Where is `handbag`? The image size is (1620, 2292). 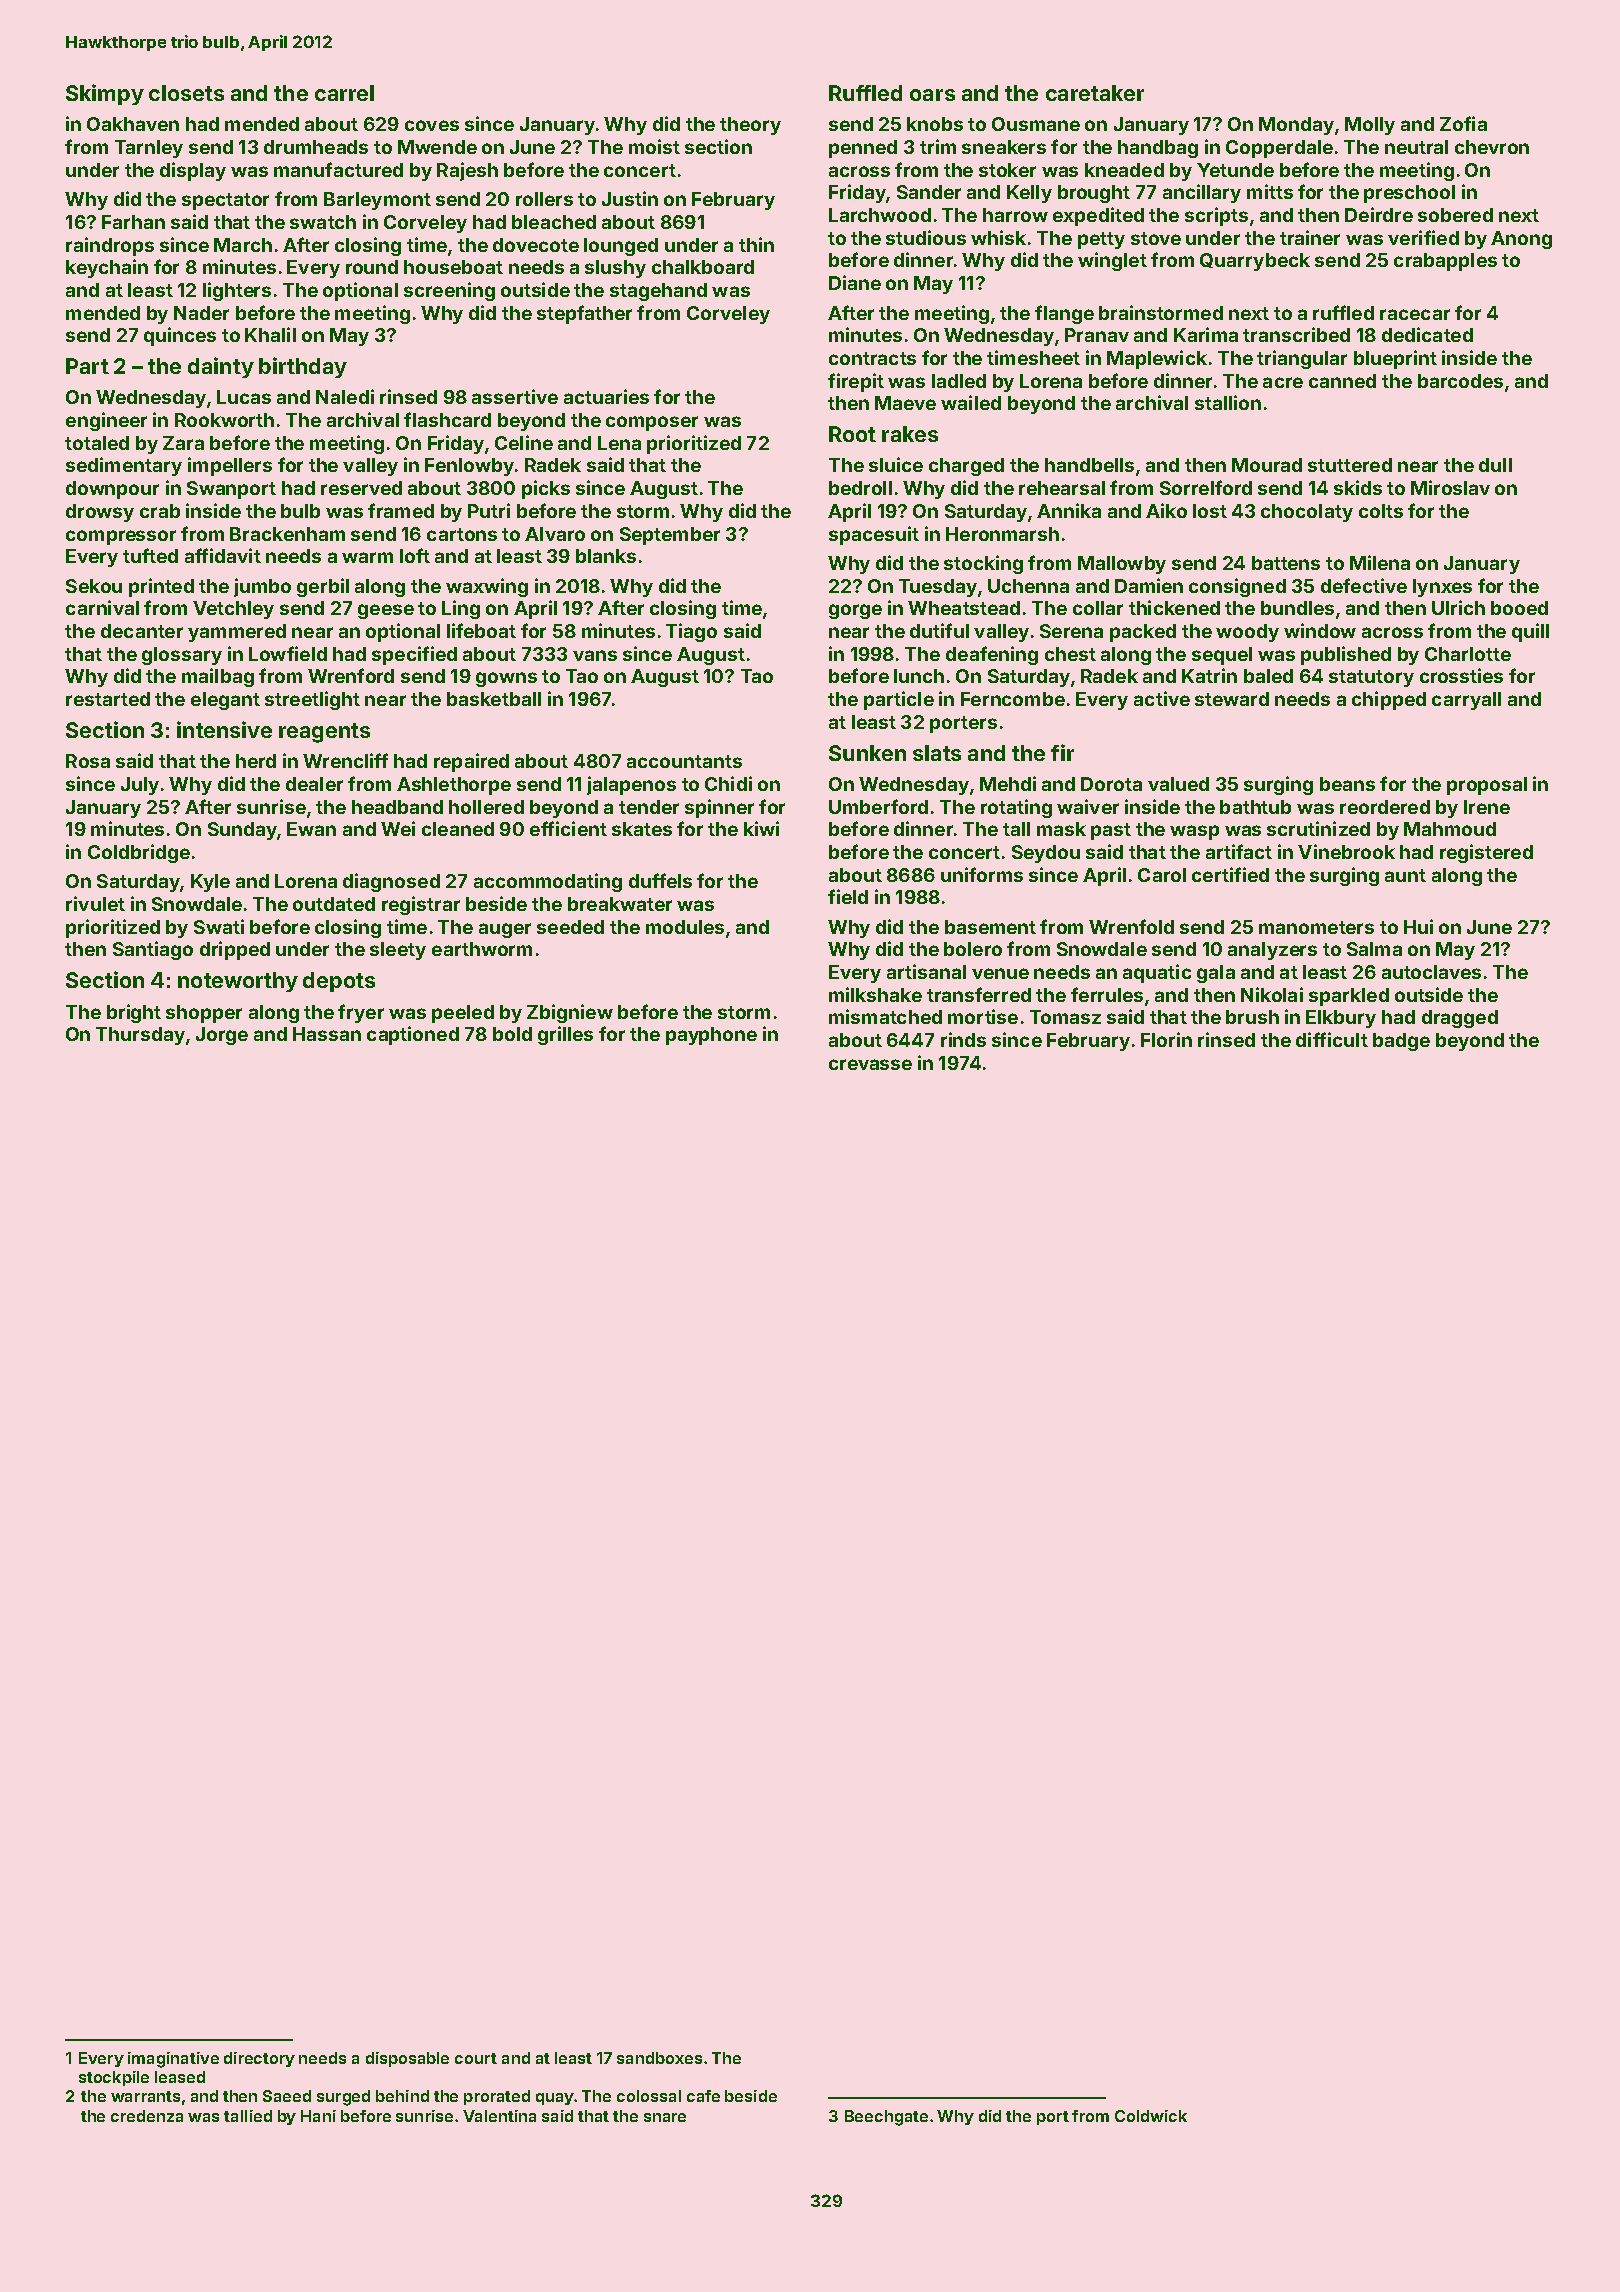
handbag is located at coordinates (1158, 149).
